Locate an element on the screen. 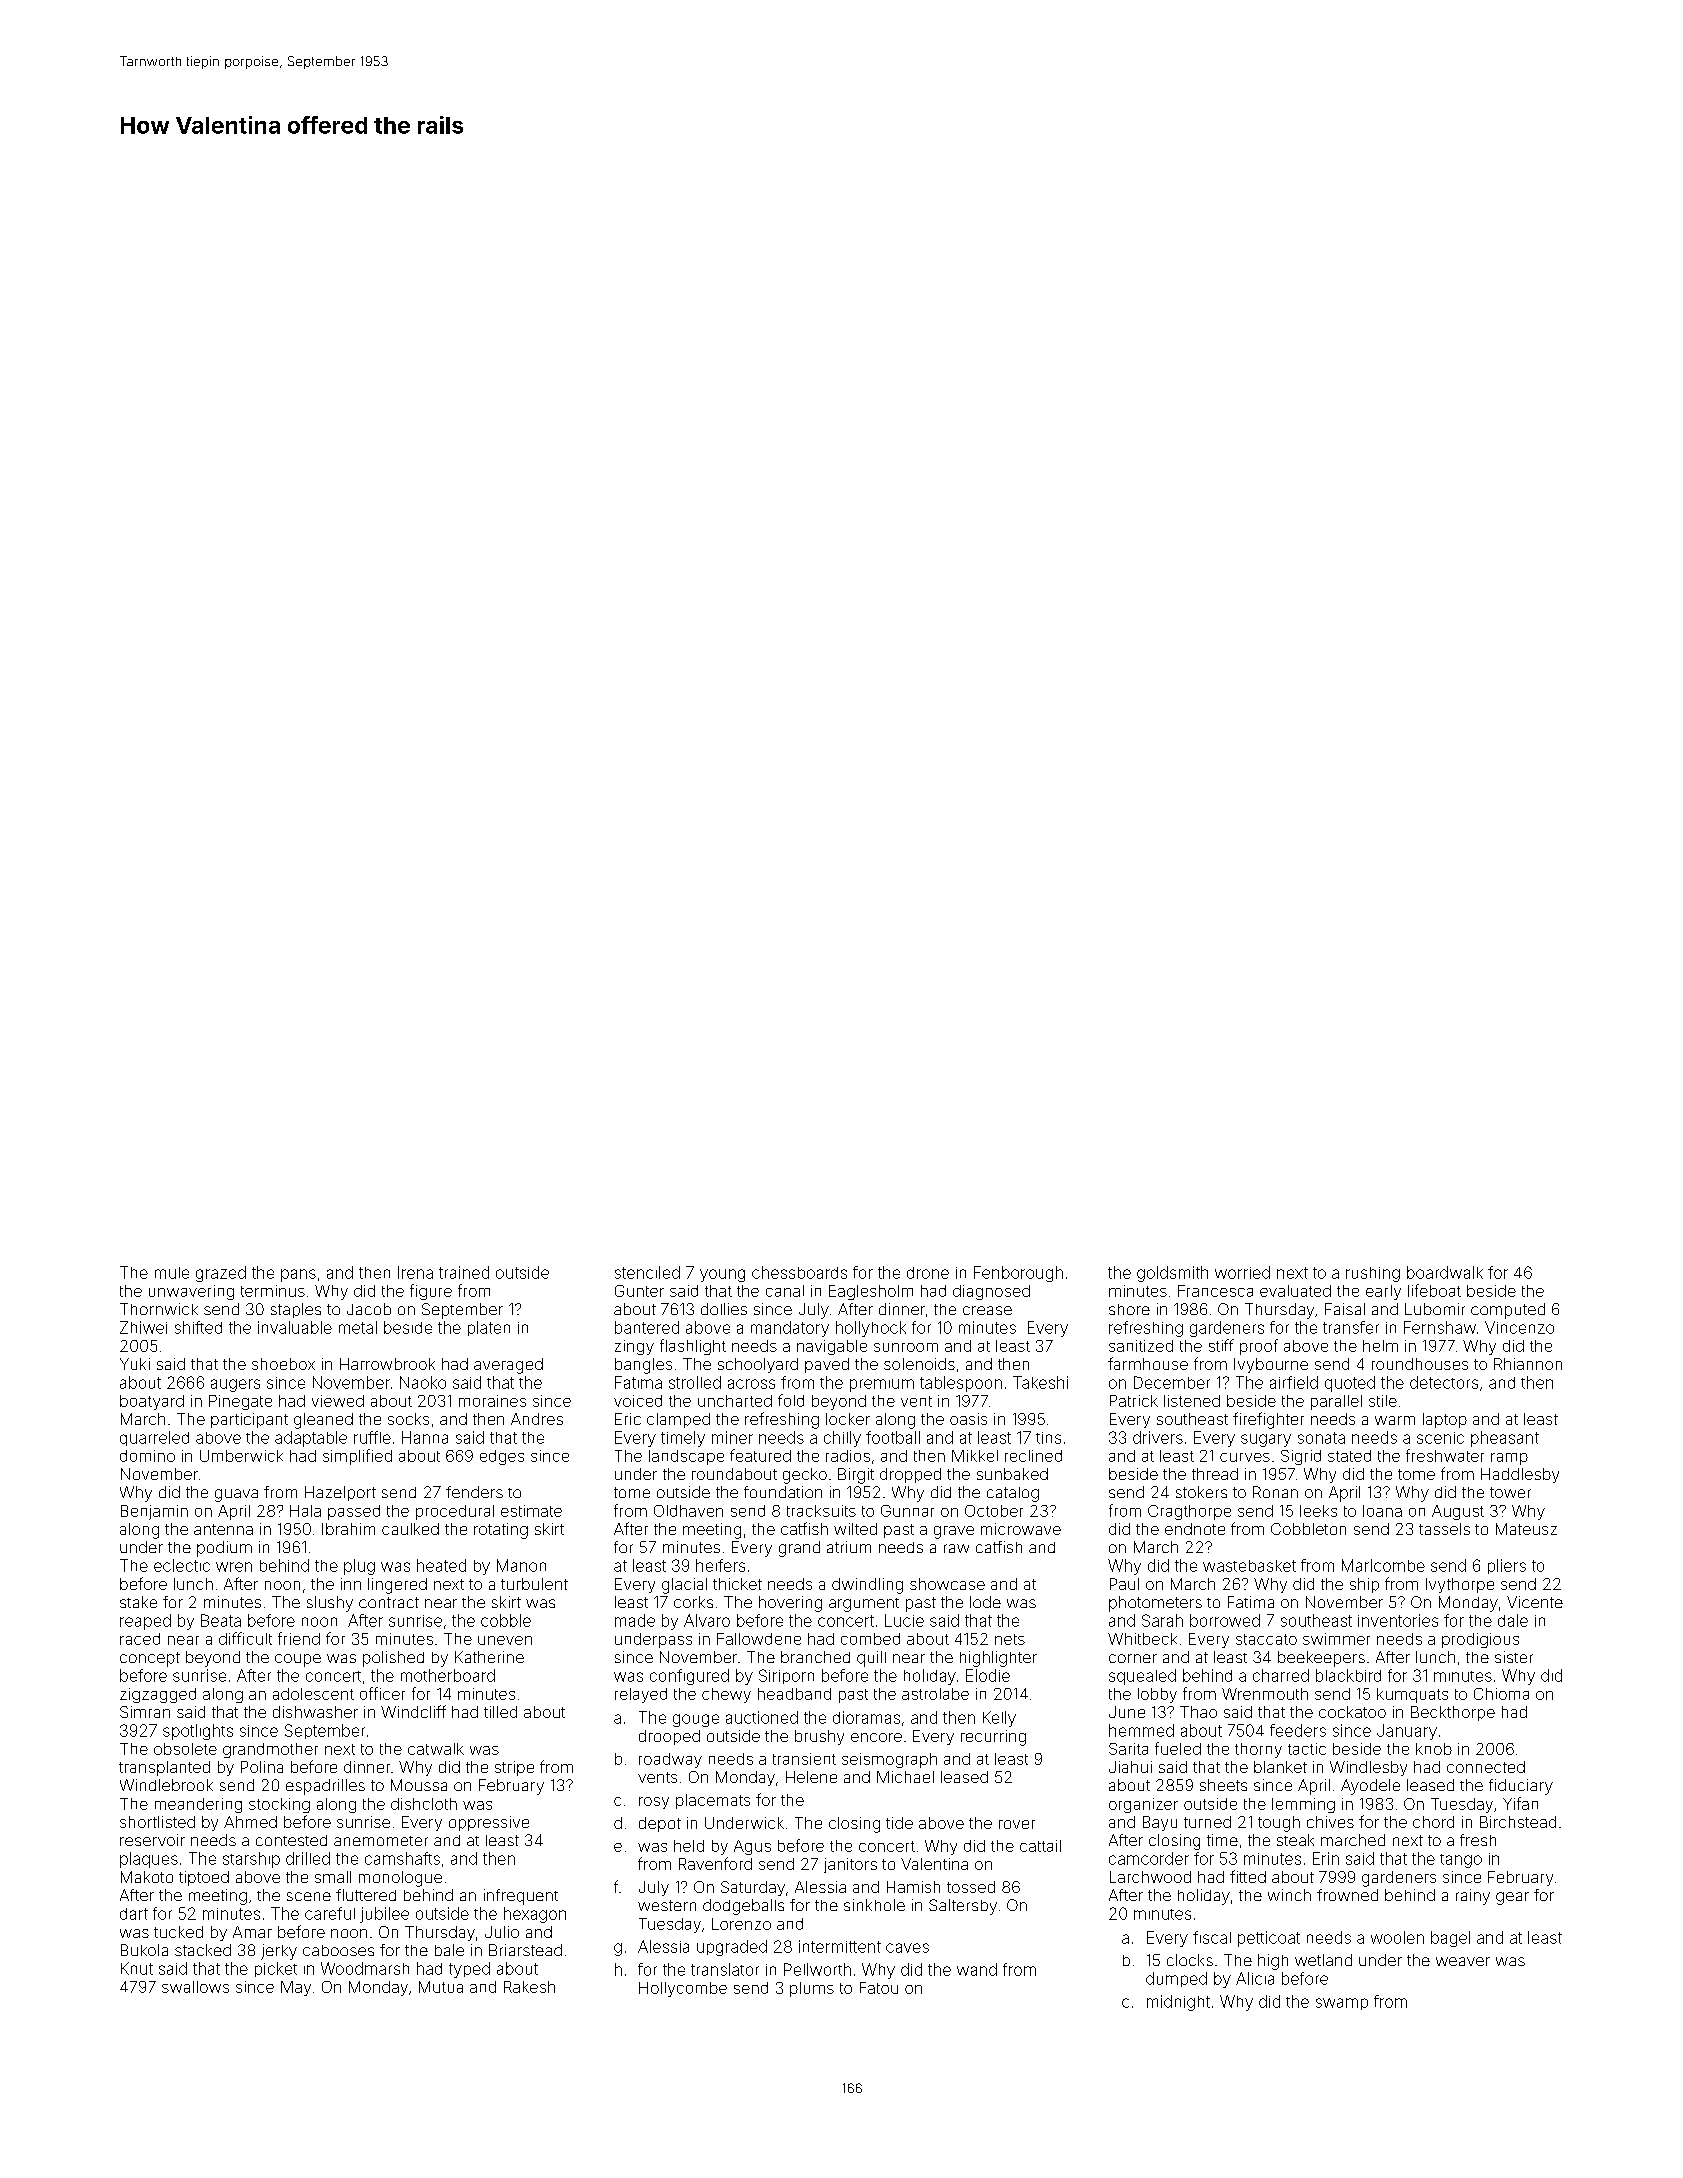  quoted is located at coordinates (1350, 1384).
